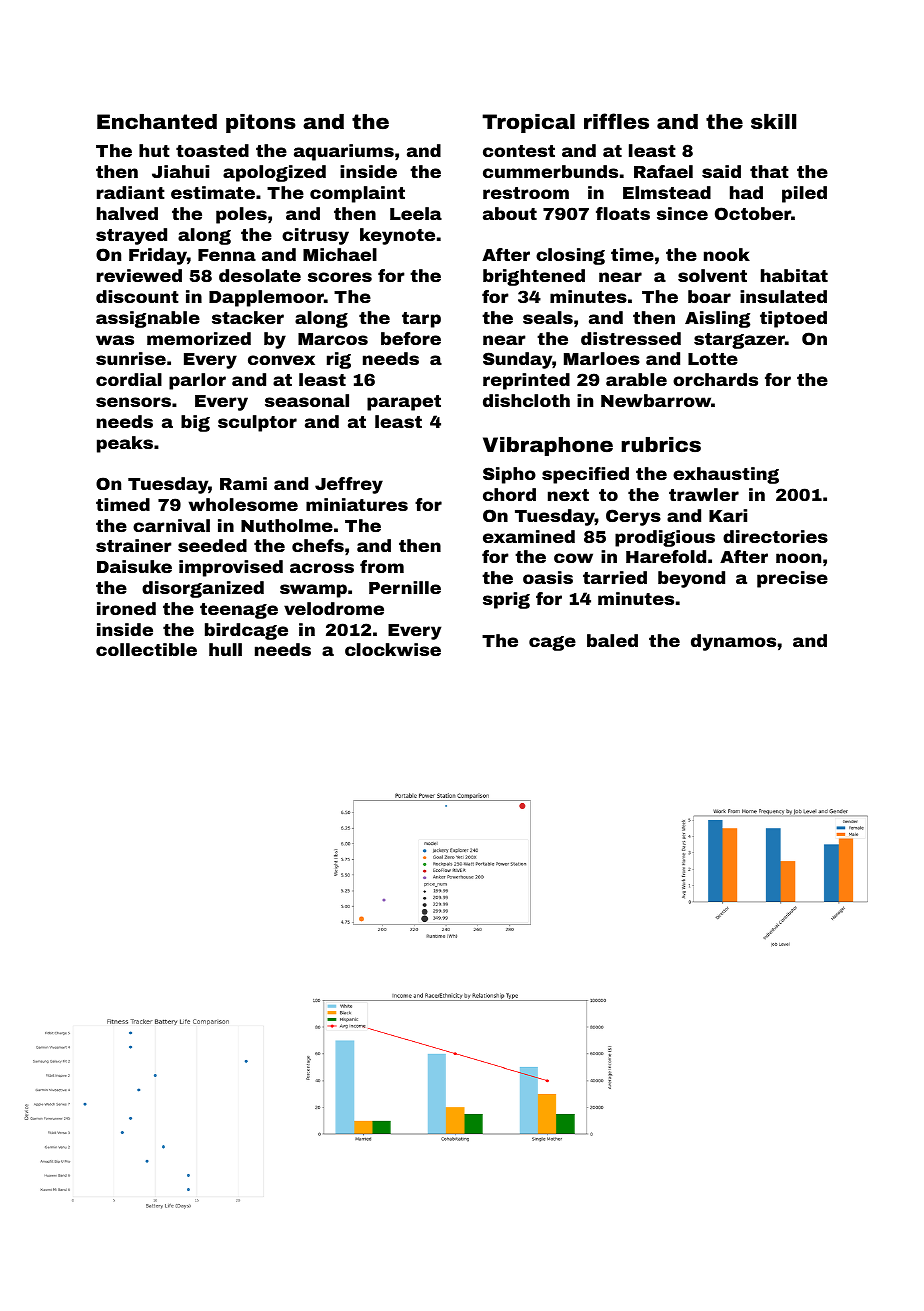  What do you see at coordinates (548, 317) in the document?
I see `seals` at bounding box center [548, 317].
